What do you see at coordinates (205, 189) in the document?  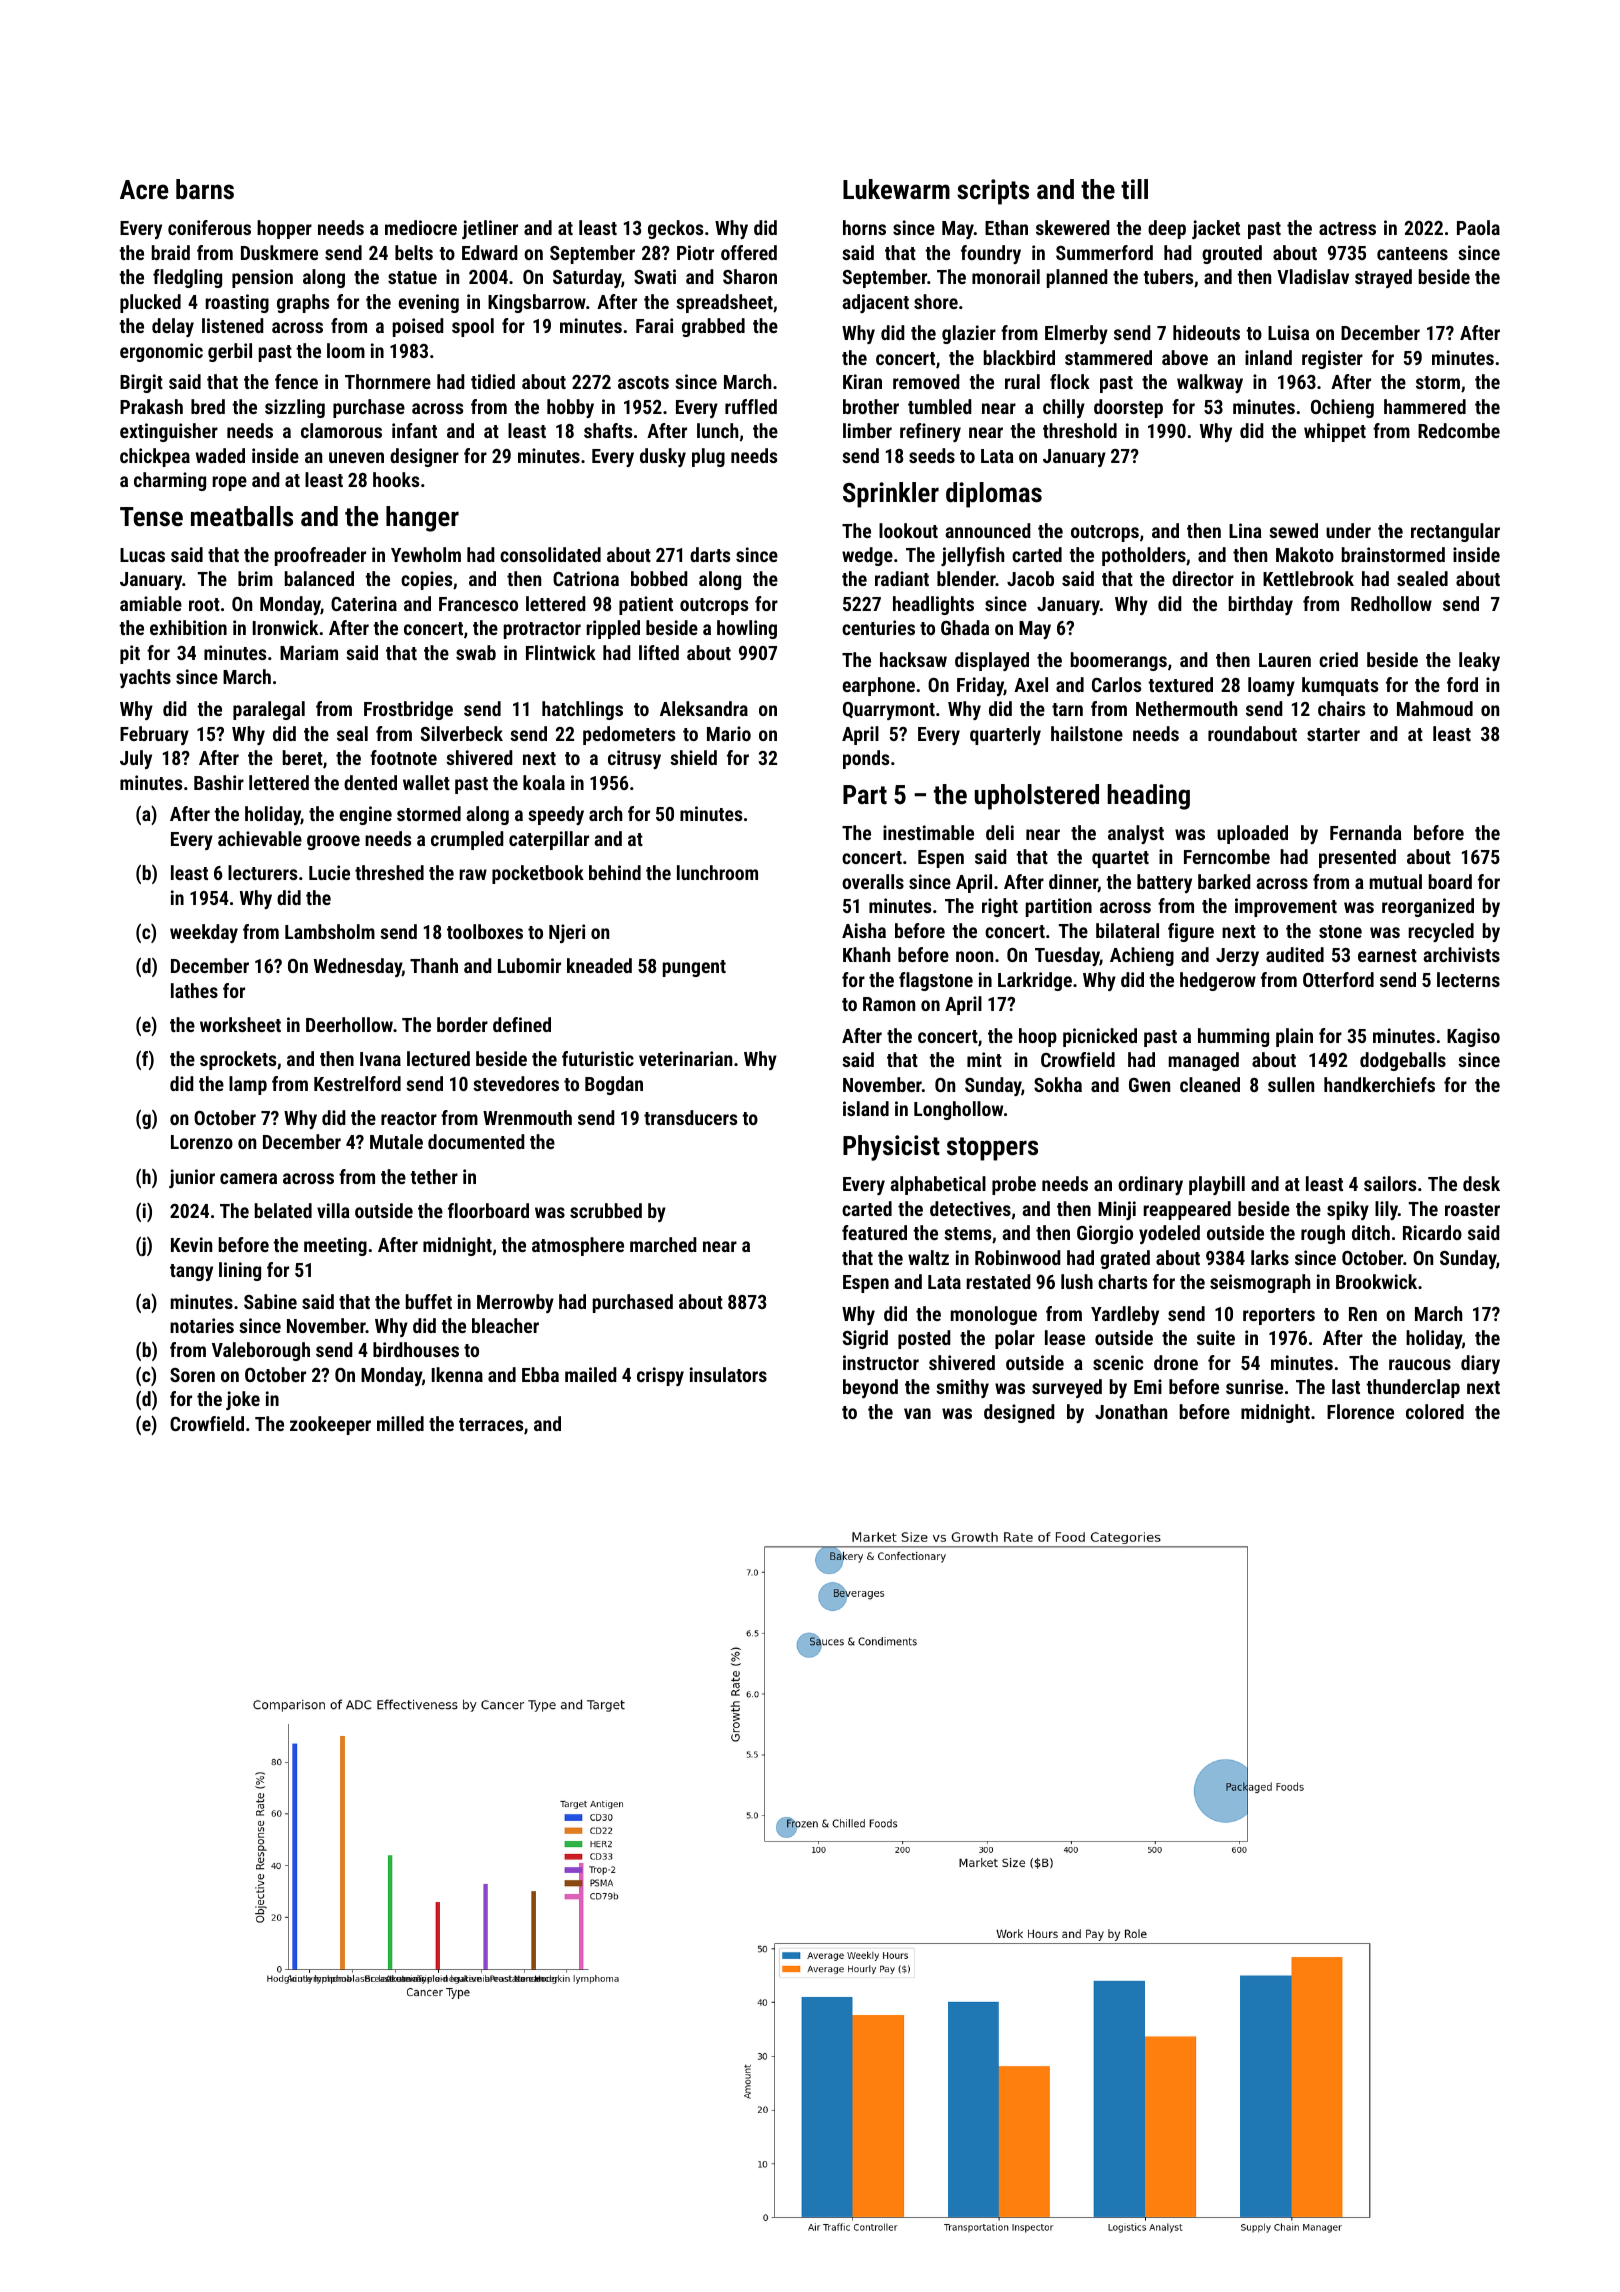 I see `barns` at bounding box center [205, 189].
